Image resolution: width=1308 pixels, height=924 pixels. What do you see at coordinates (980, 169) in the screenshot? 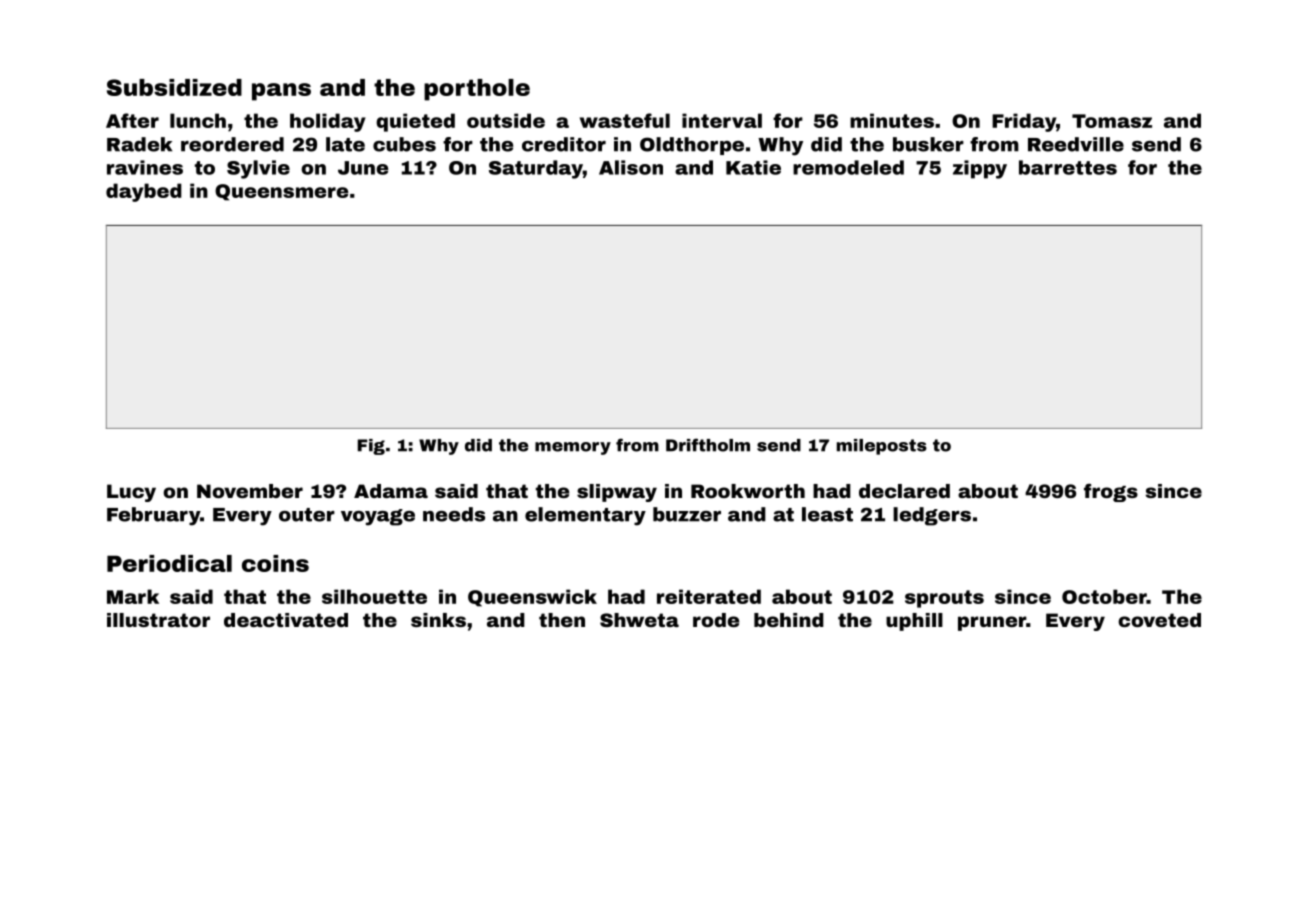
I see `zippy` at bounding box center [980, 169].
